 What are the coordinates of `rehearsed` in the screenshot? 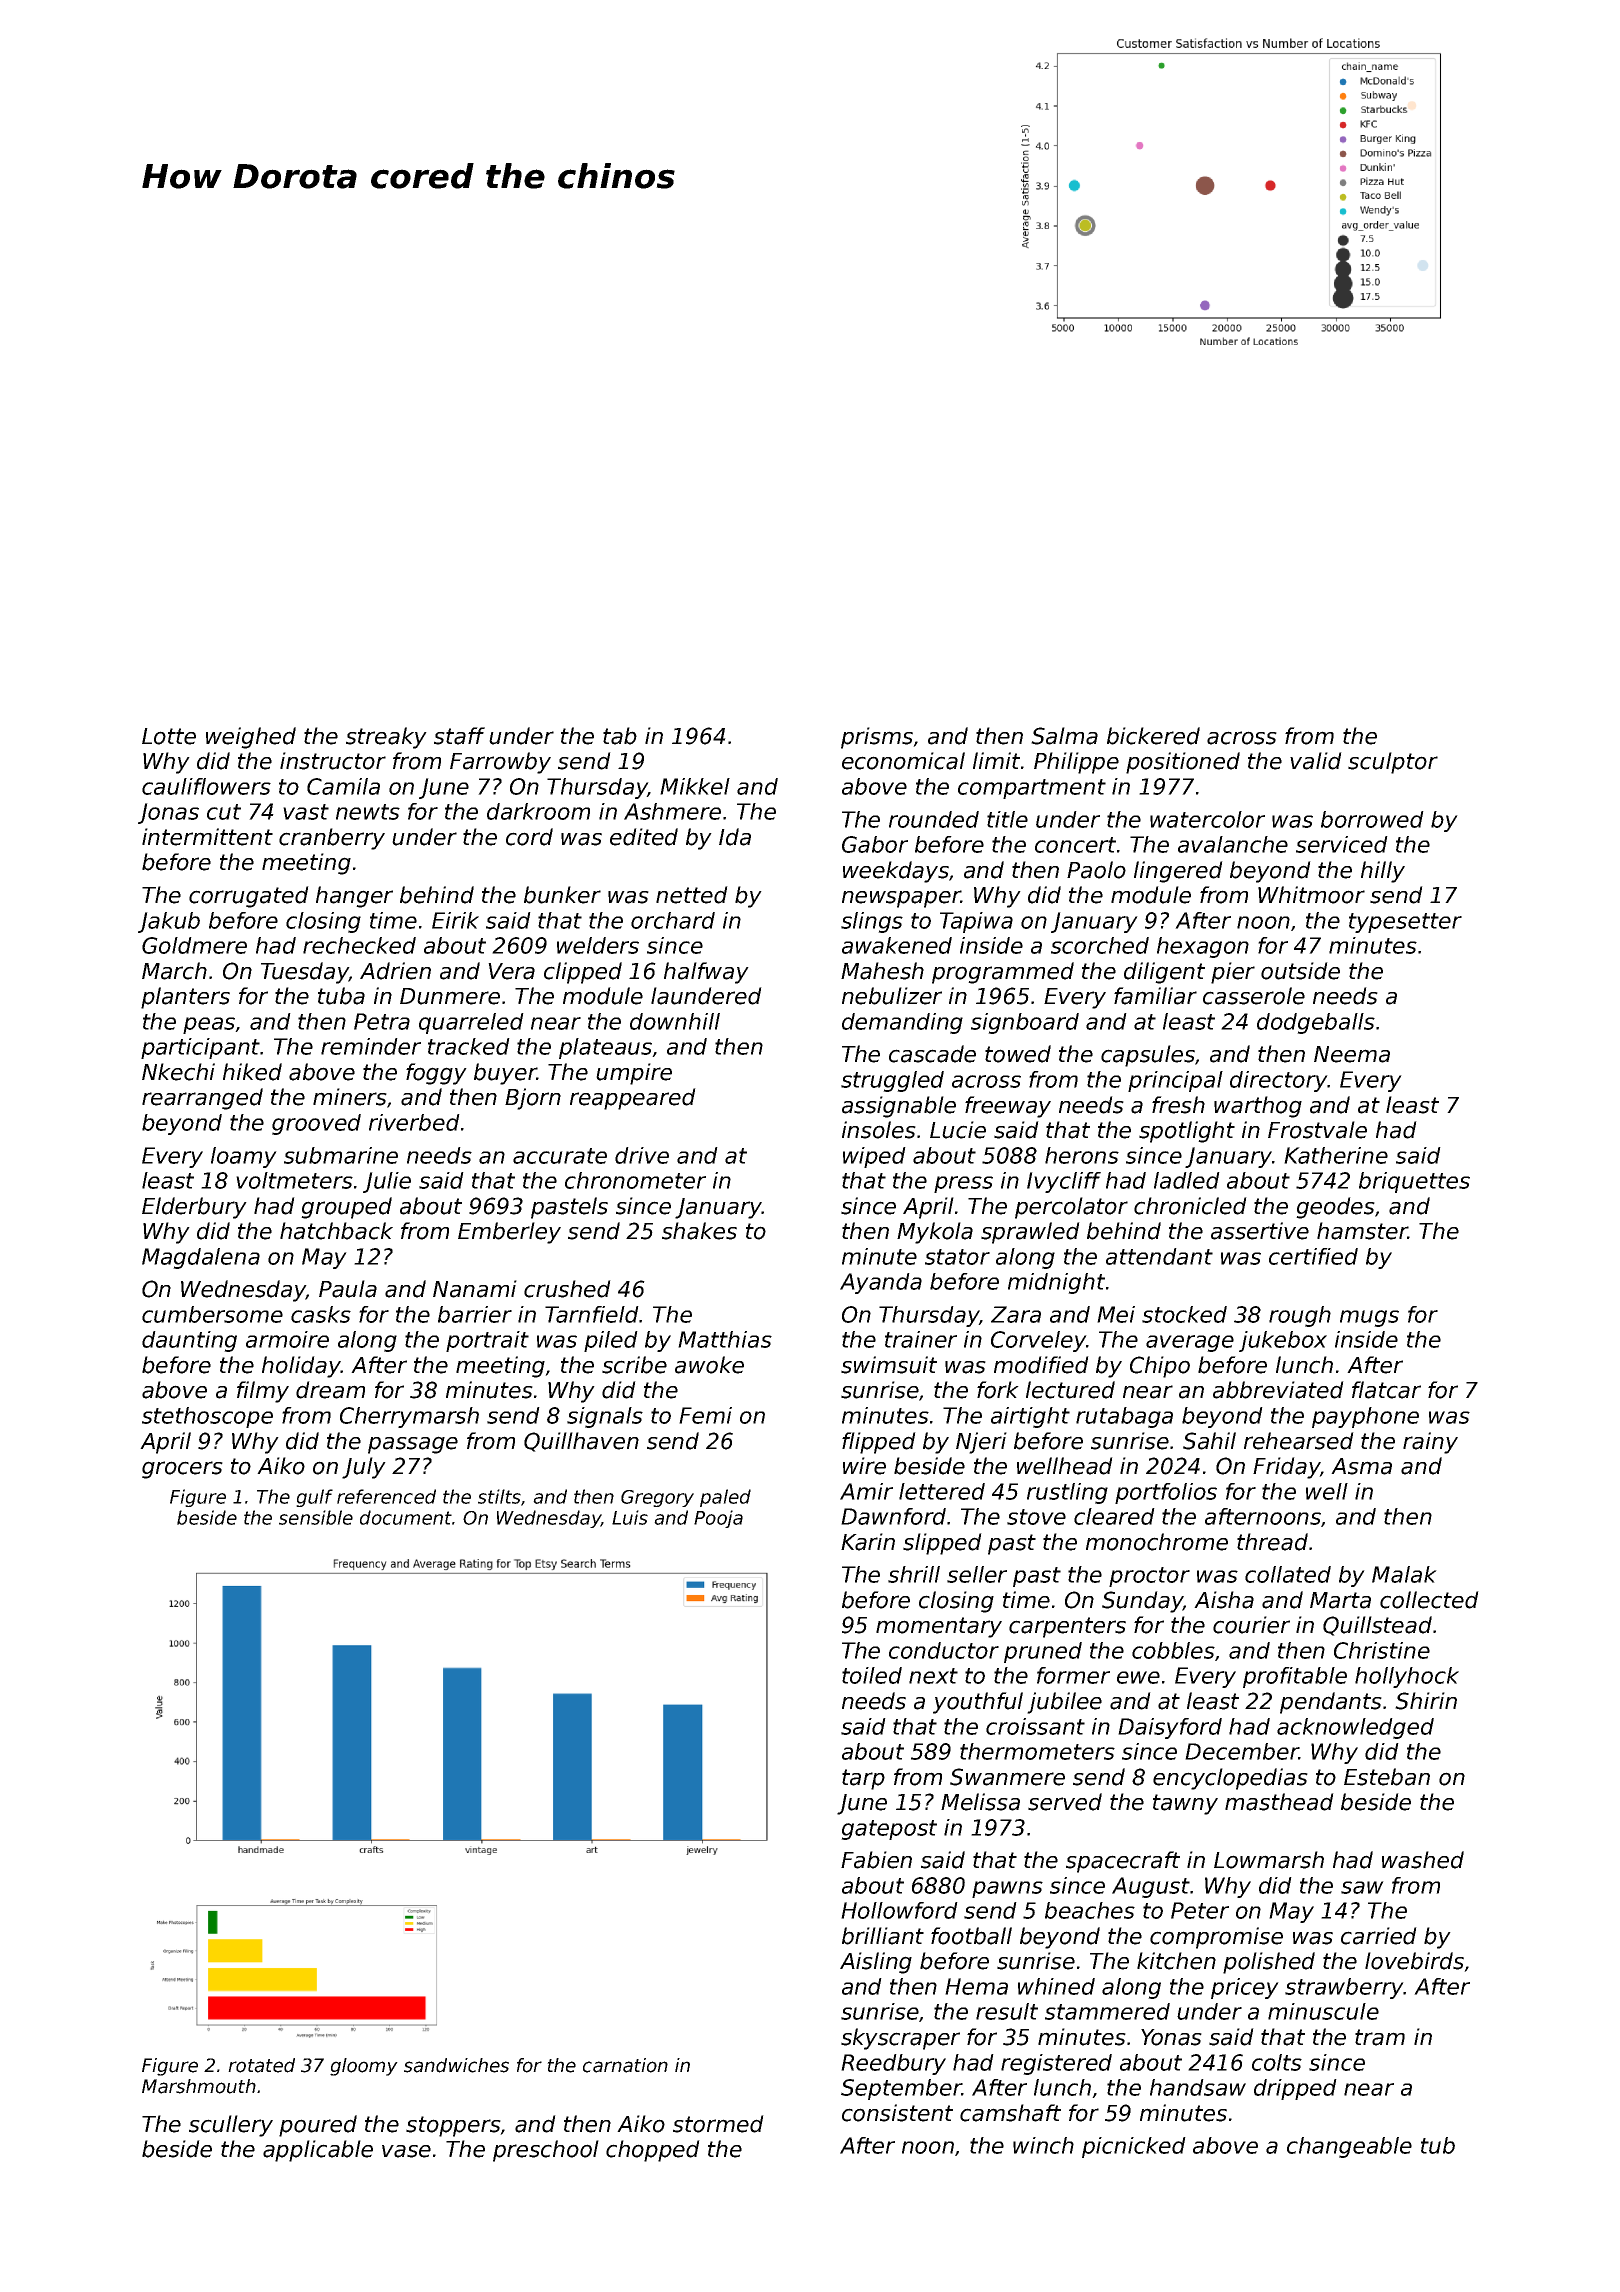 It's located at (1299, 1441).
